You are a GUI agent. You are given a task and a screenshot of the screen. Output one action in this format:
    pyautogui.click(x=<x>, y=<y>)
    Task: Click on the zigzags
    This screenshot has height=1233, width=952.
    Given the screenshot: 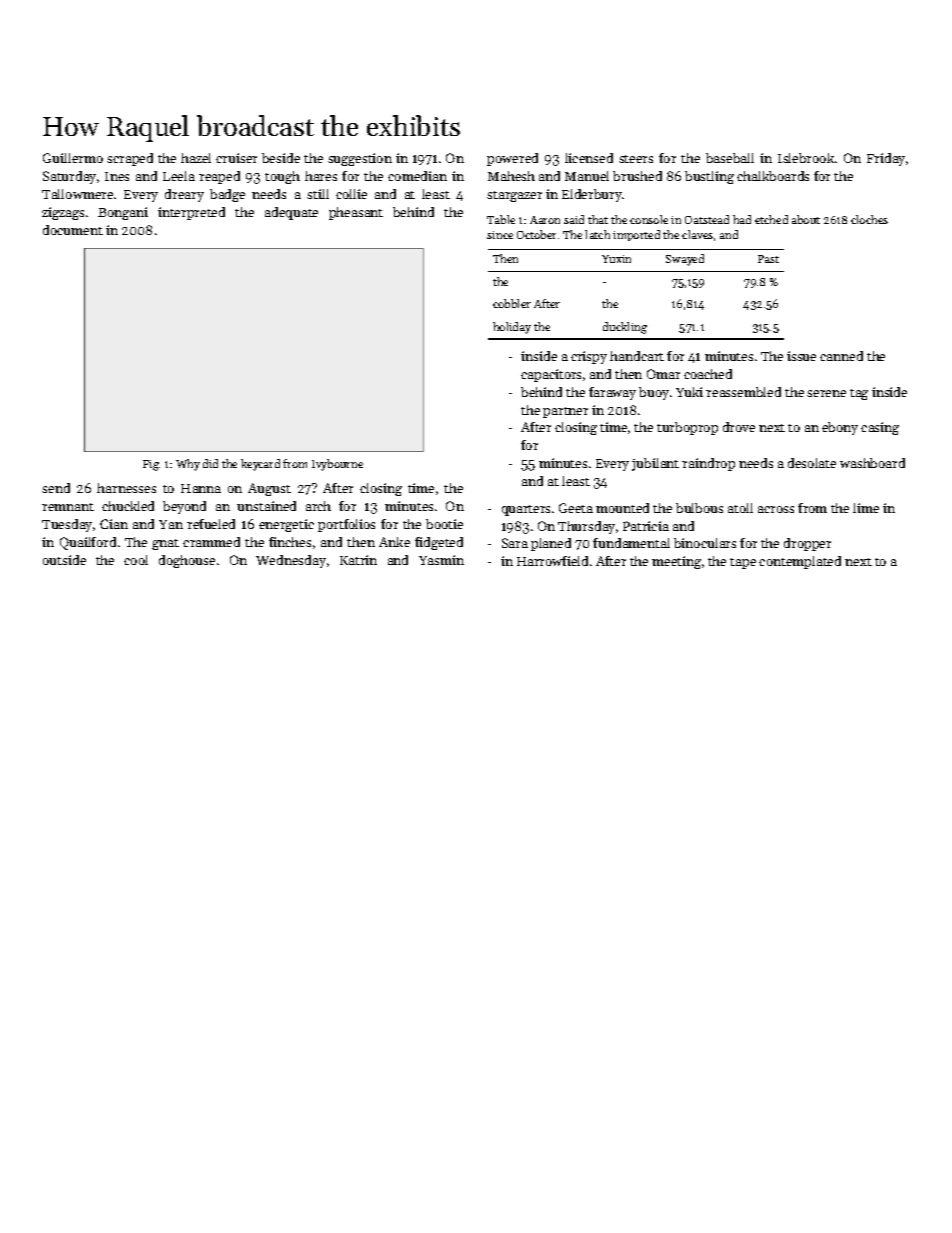 What is the action you would take?
    pyautogui.click(x=63, y=213)
